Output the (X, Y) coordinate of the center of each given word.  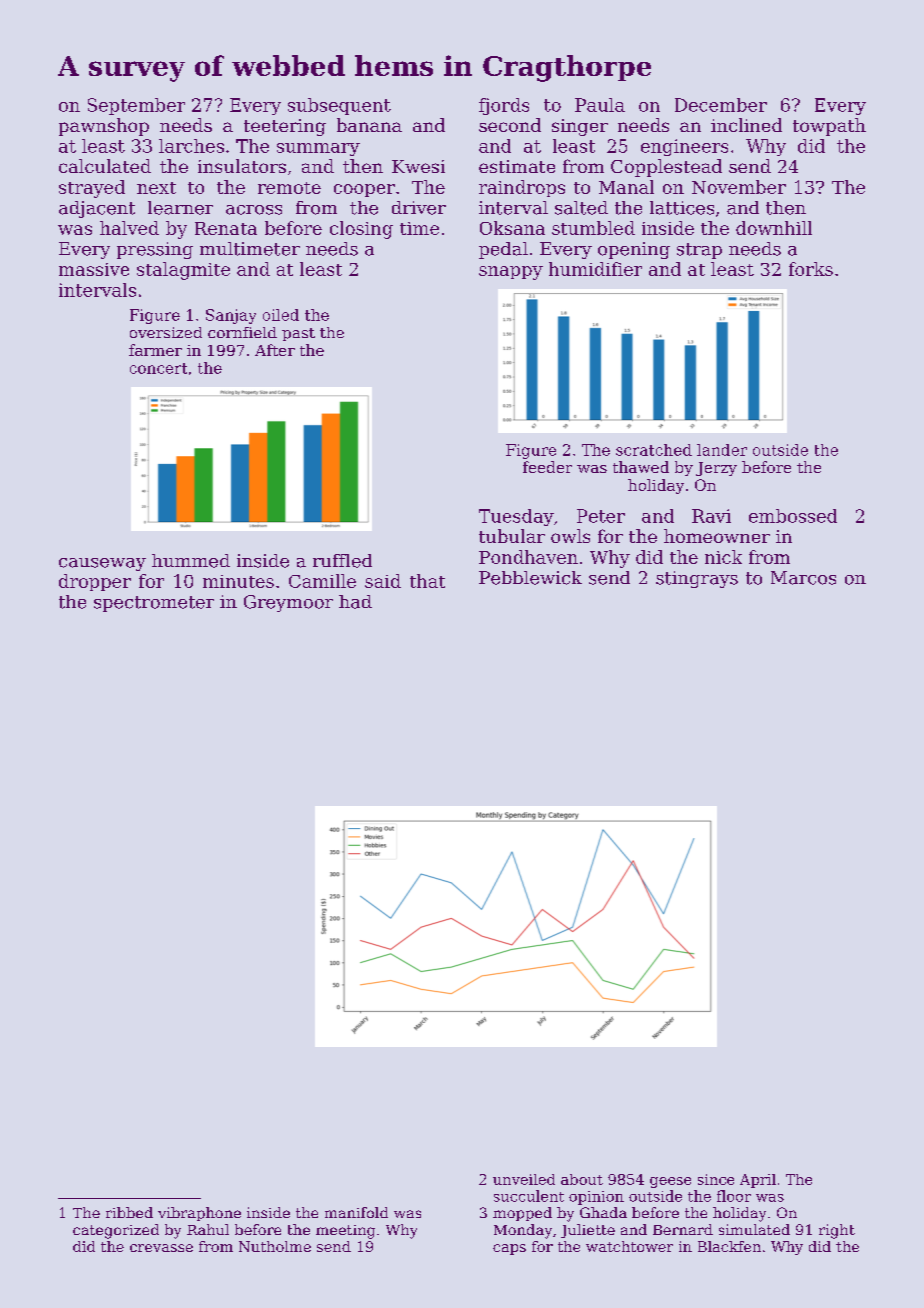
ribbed (129, 1212)
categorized (116, 1231)
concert (158, 368)
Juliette (588, 1231)
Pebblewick (530, 578)
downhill (774, 228)
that (427, 581)
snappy (511, 273)
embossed (793, 516)
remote (289, 188)
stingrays (697, 579)
